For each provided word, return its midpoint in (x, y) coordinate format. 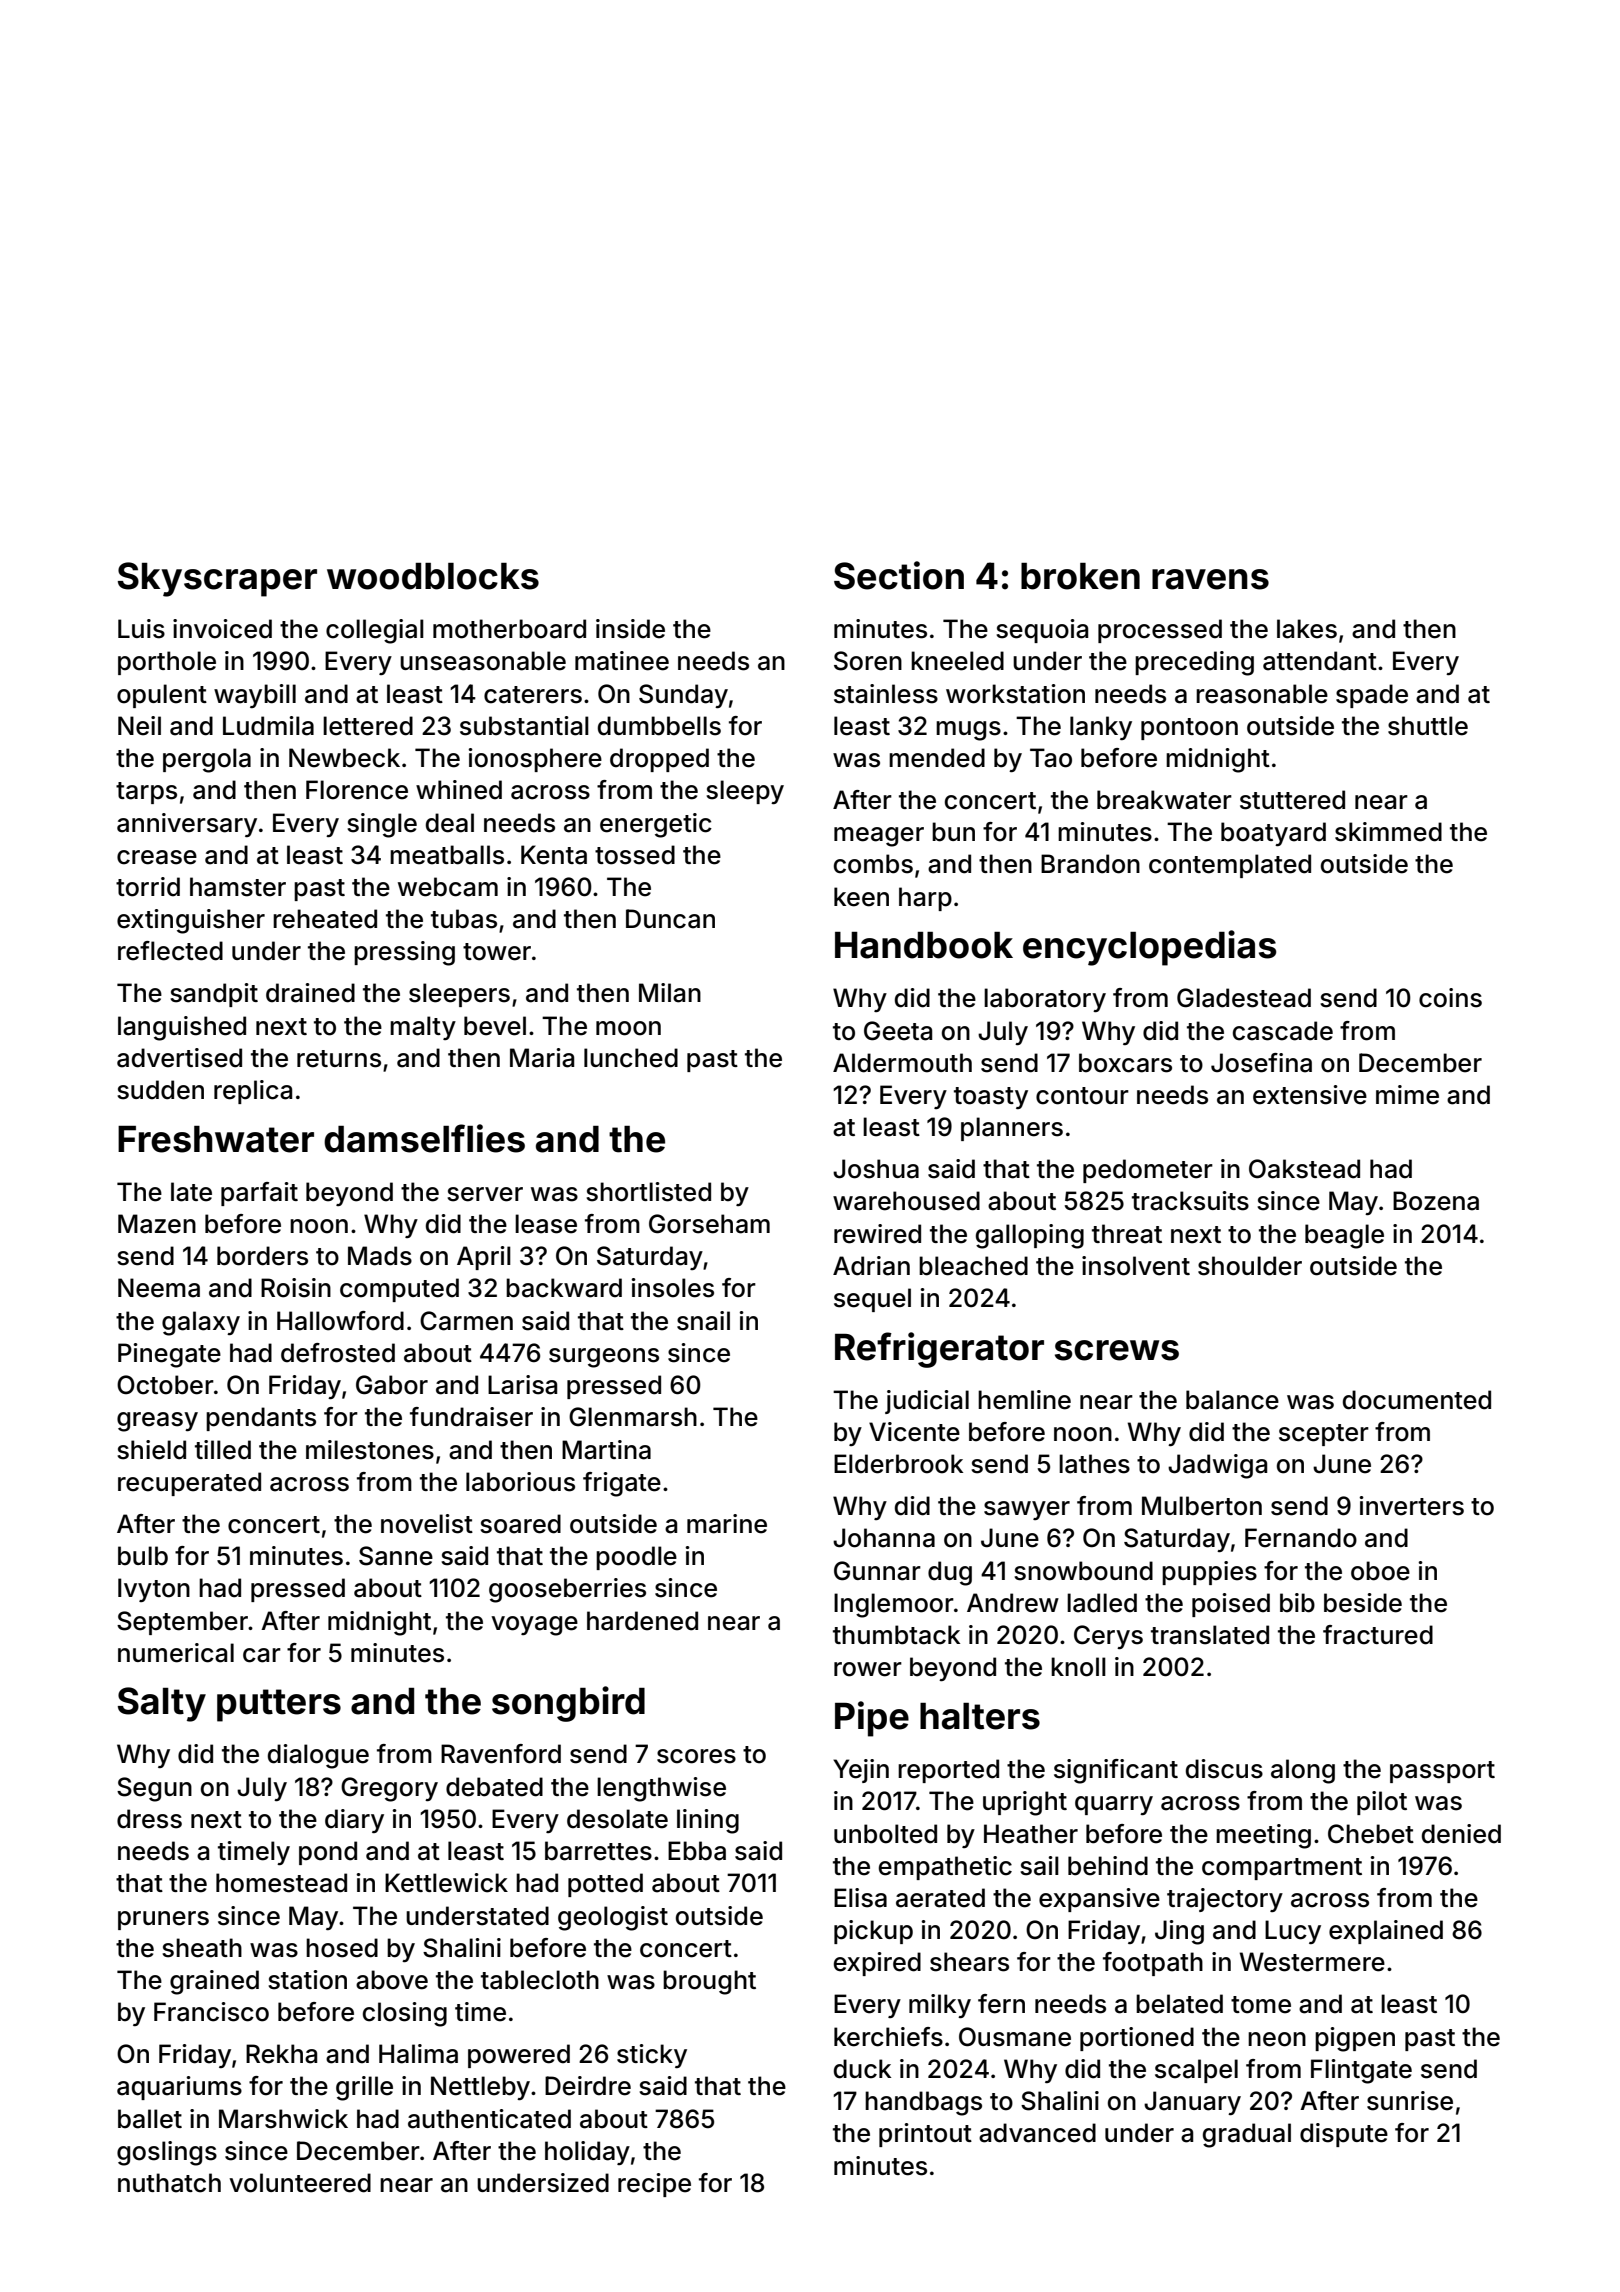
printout (925, 2135)
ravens (1210, 579)
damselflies (424, 1138)
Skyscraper (217, 579)
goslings (167, 2153)
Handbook (924, 945)
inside (630, 629)
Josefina (1261, 1063)
